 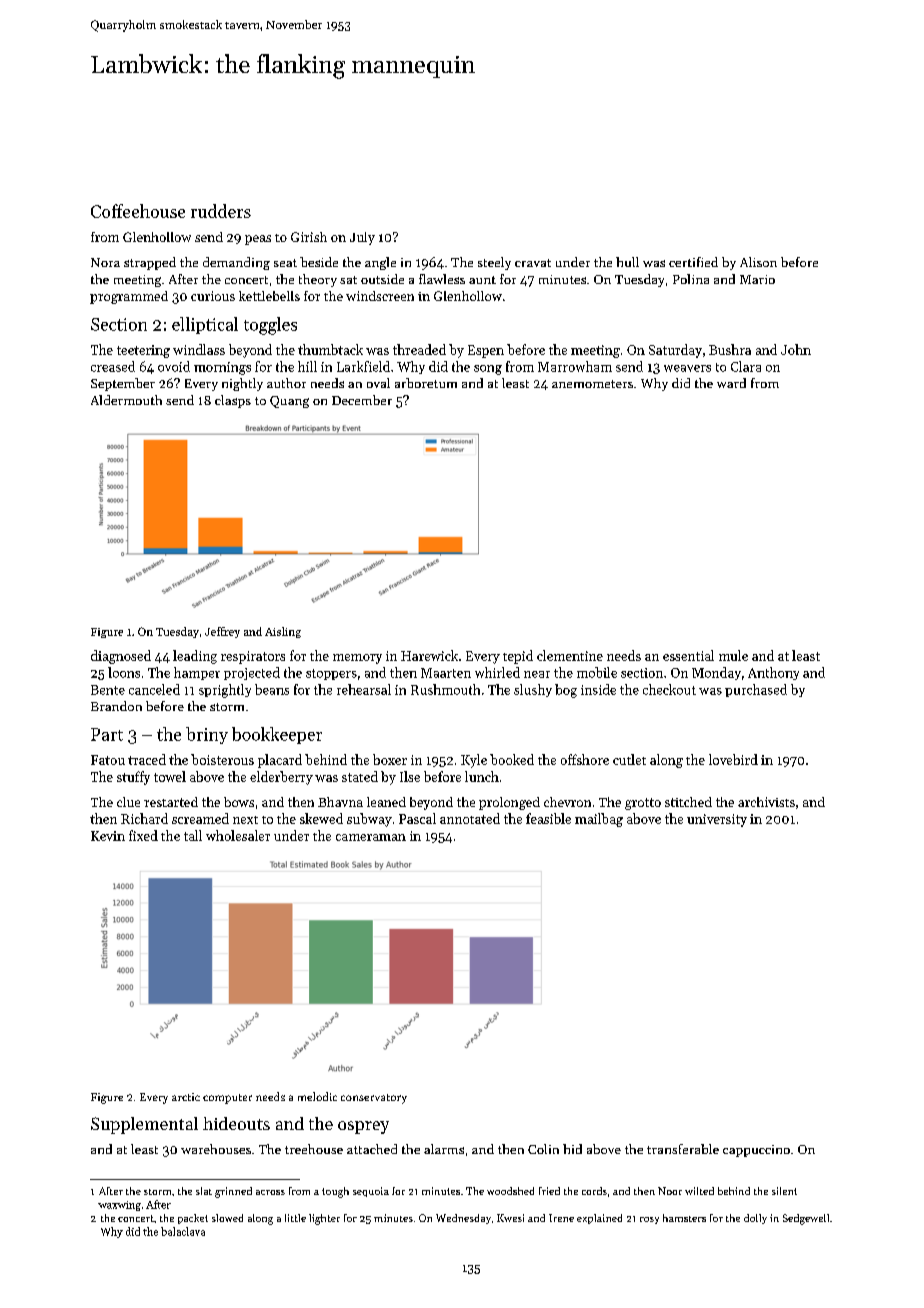 I want to click on Harewick, so click(x=429, y=655).
